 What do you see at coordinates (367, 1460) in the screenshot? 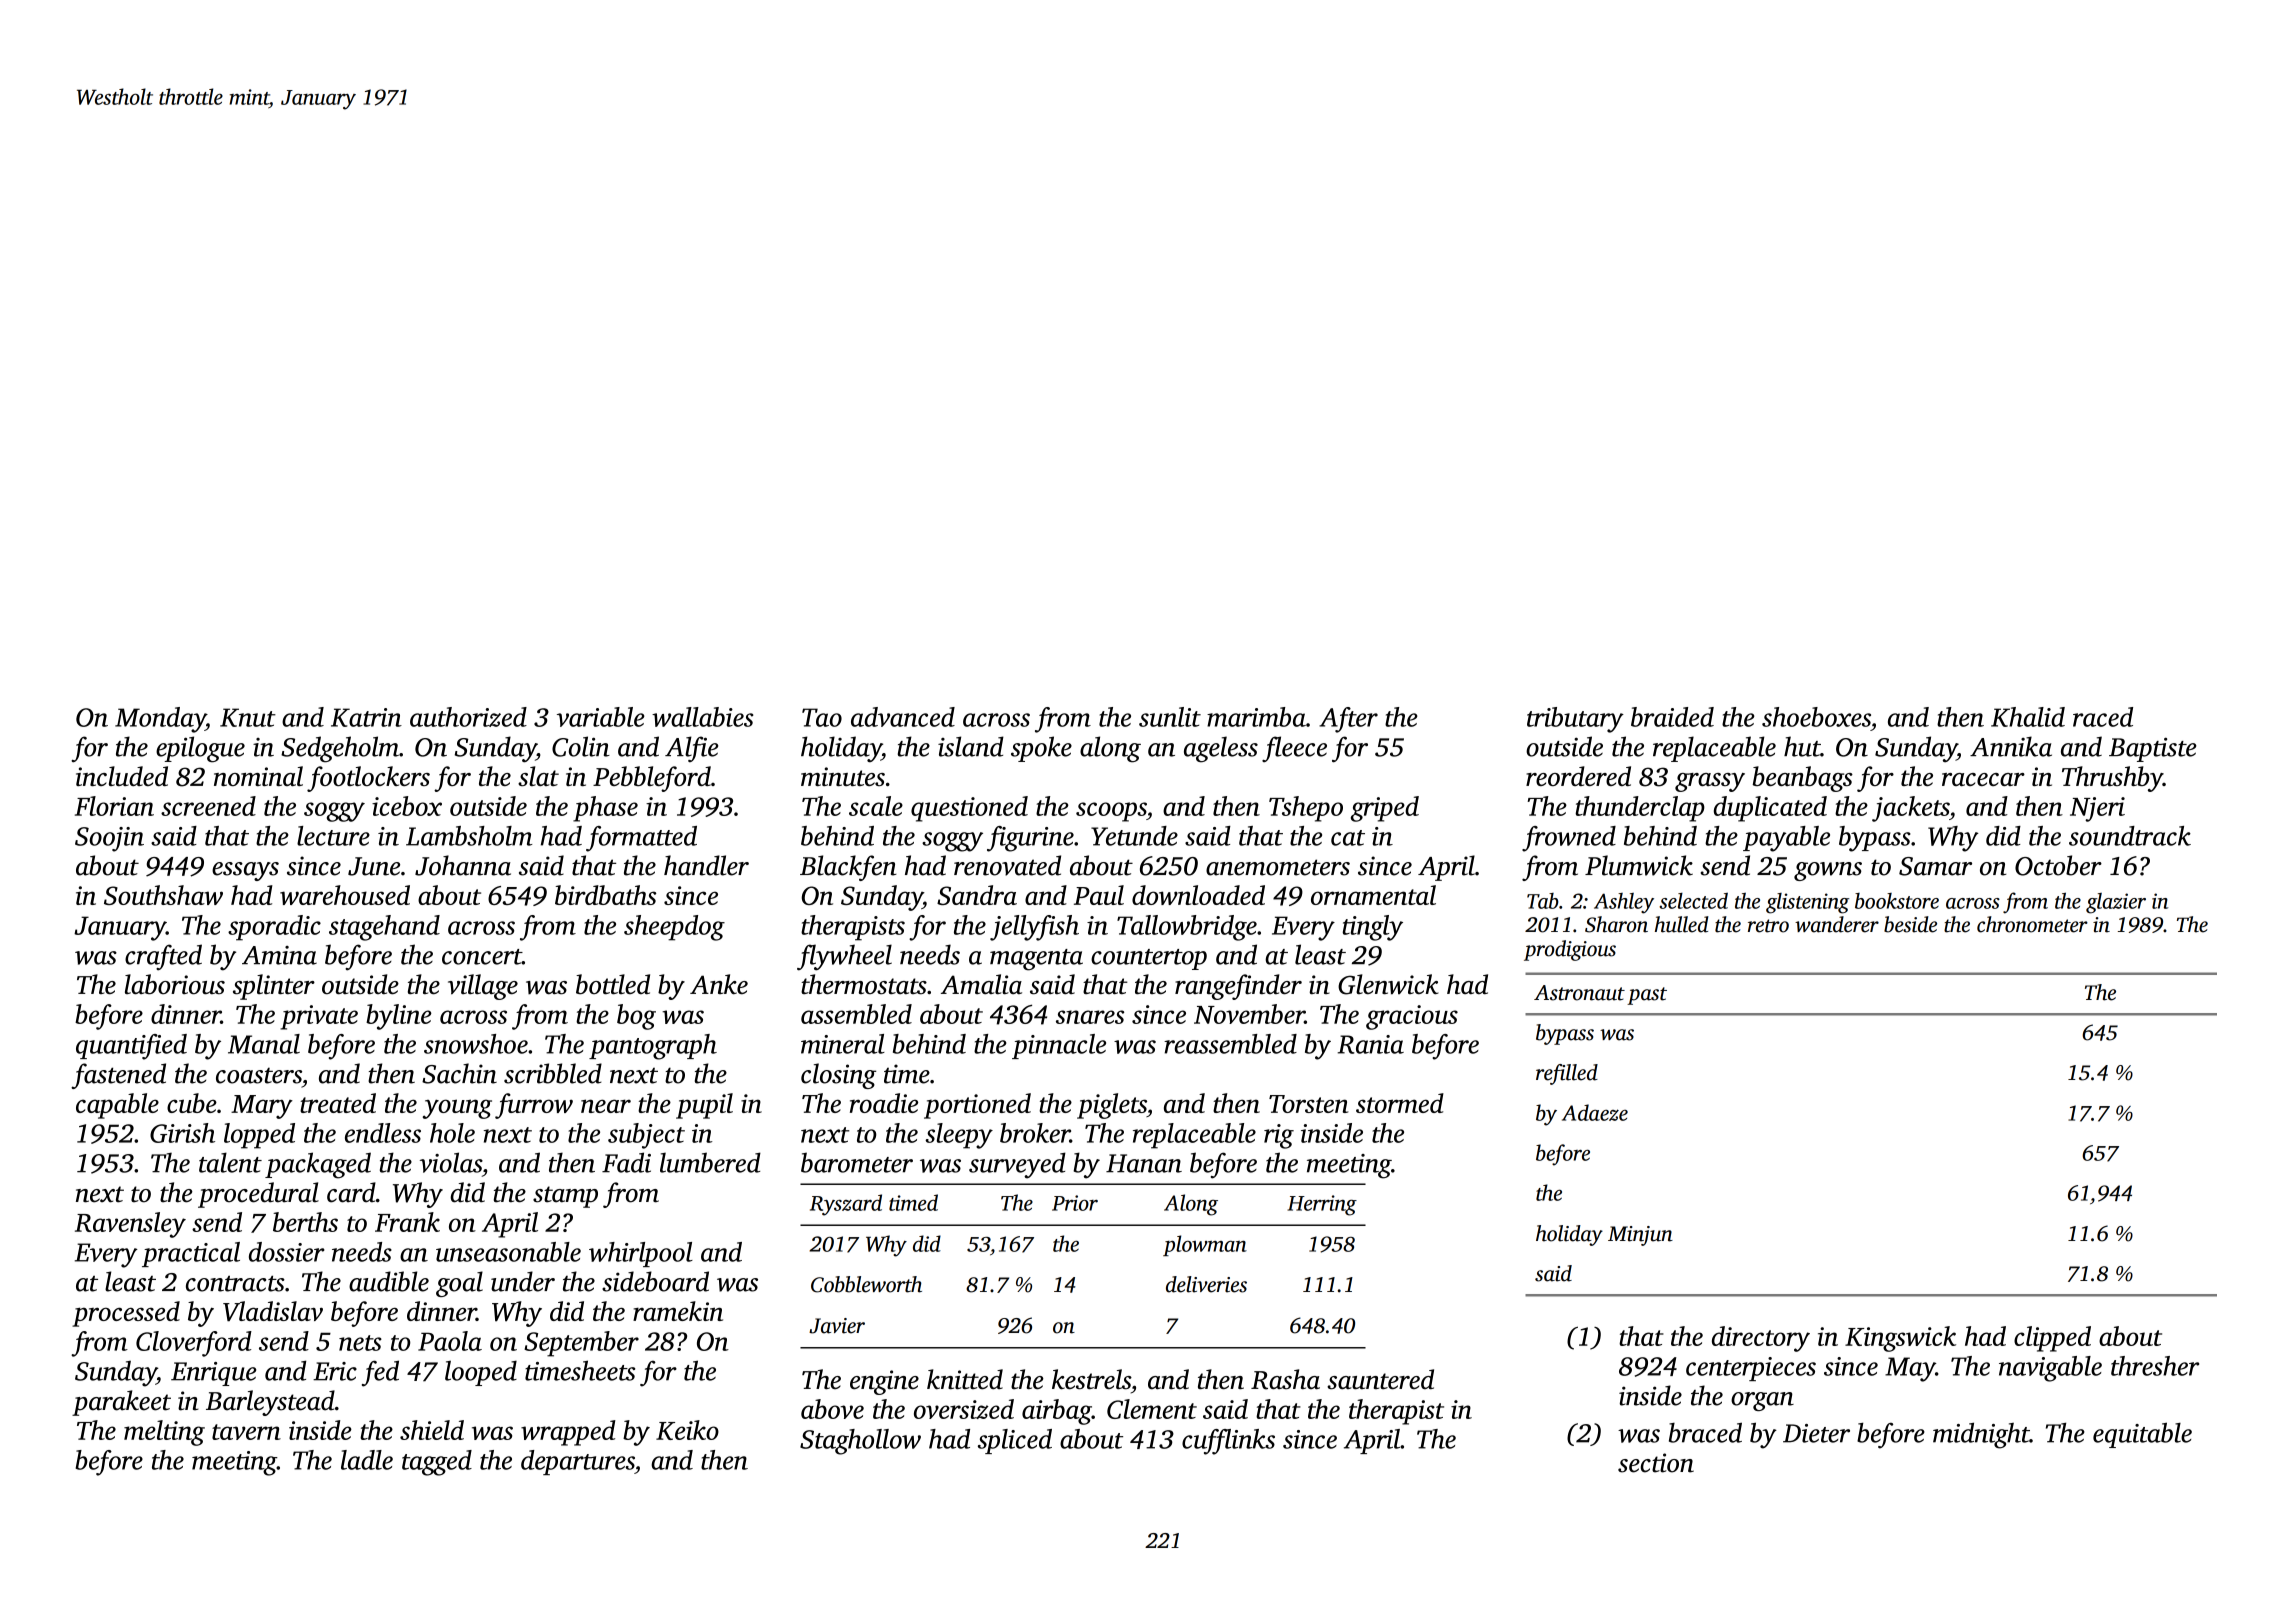
I see `ladle` at bounding box center [367, 1460].
